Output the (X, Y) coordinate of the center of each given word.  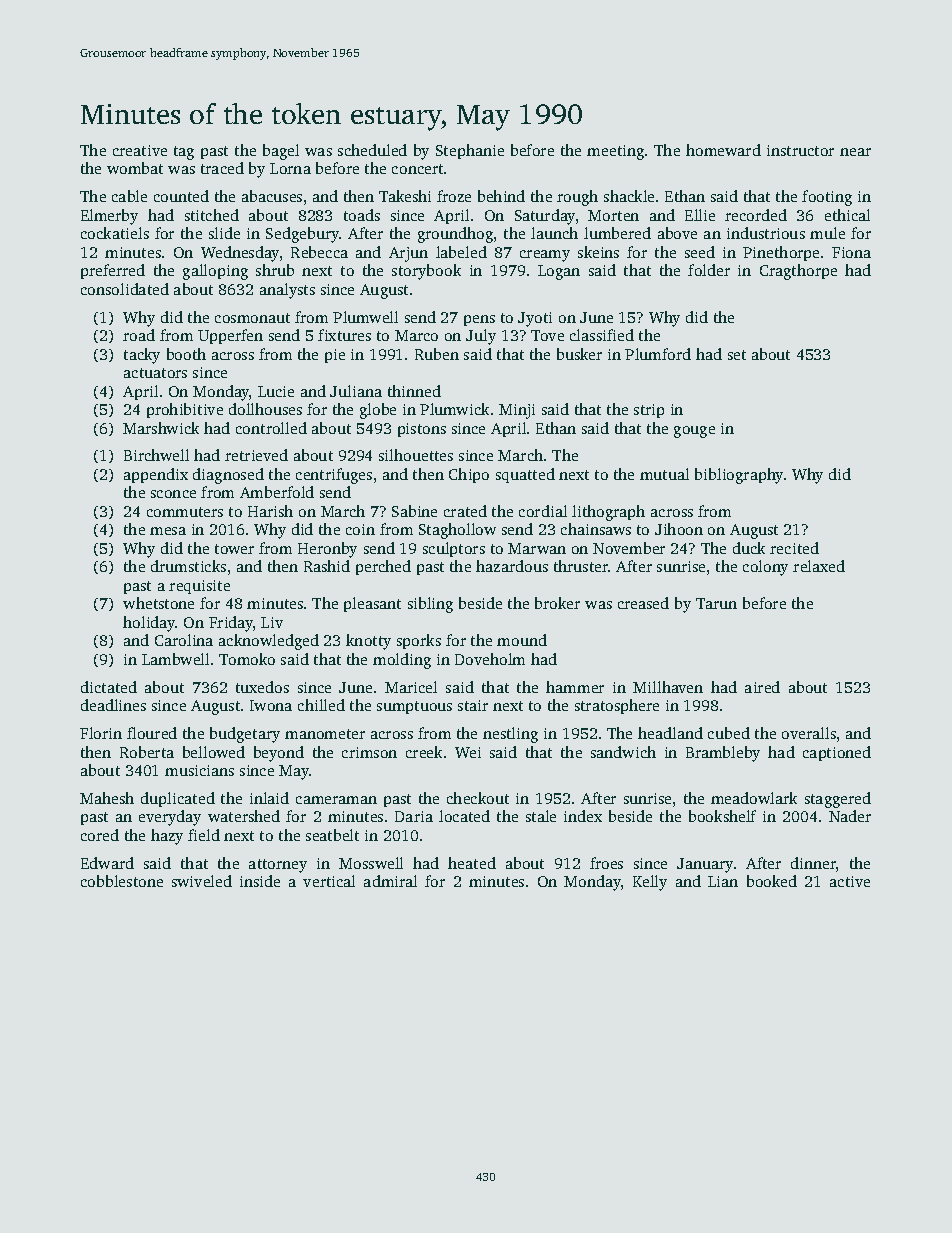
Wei (468, 752)
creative (140, 150)
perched (383, 567)
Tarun (716, 603)
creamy (545, 256)
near (855, 152)
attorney (278, 866)
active (850, 881)
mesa (168, 531)
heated (472, 863)
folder (709, 270)
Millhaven (668, 687)
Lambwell (175, 659)
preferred (113, 271)
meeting (615, 152)
